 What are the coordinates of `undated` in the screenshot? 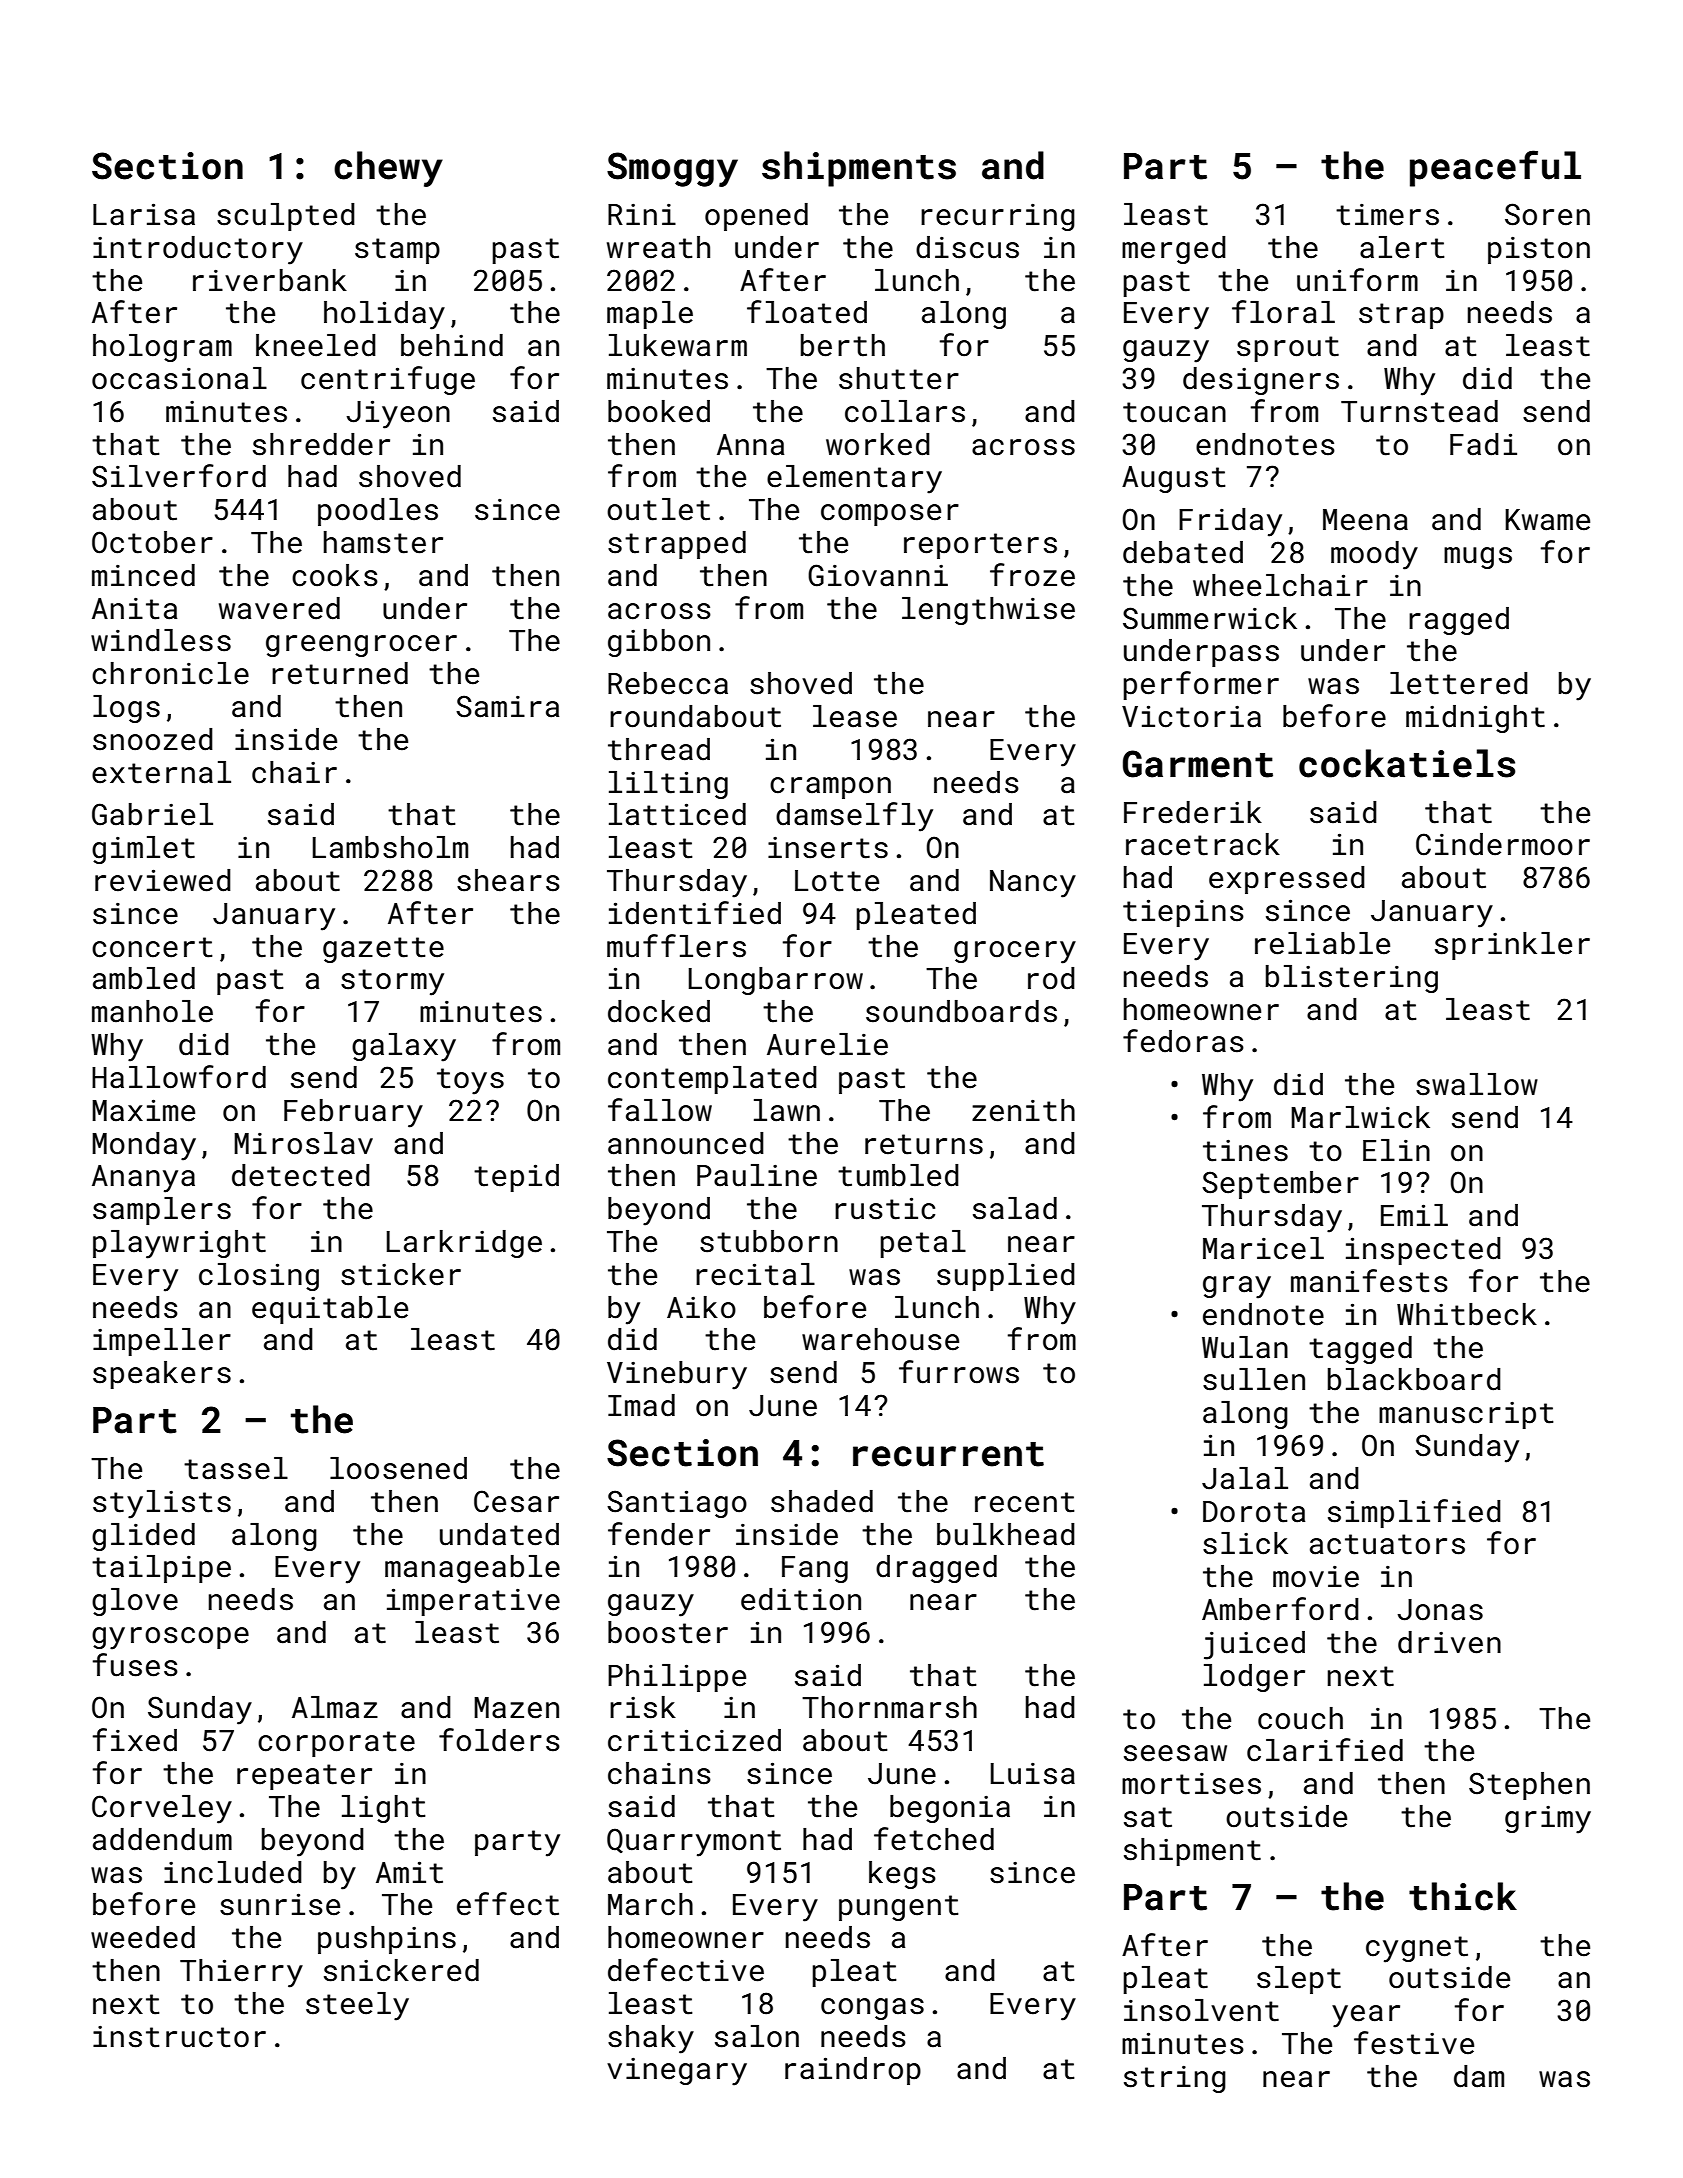 It's located at (499, 1534).
